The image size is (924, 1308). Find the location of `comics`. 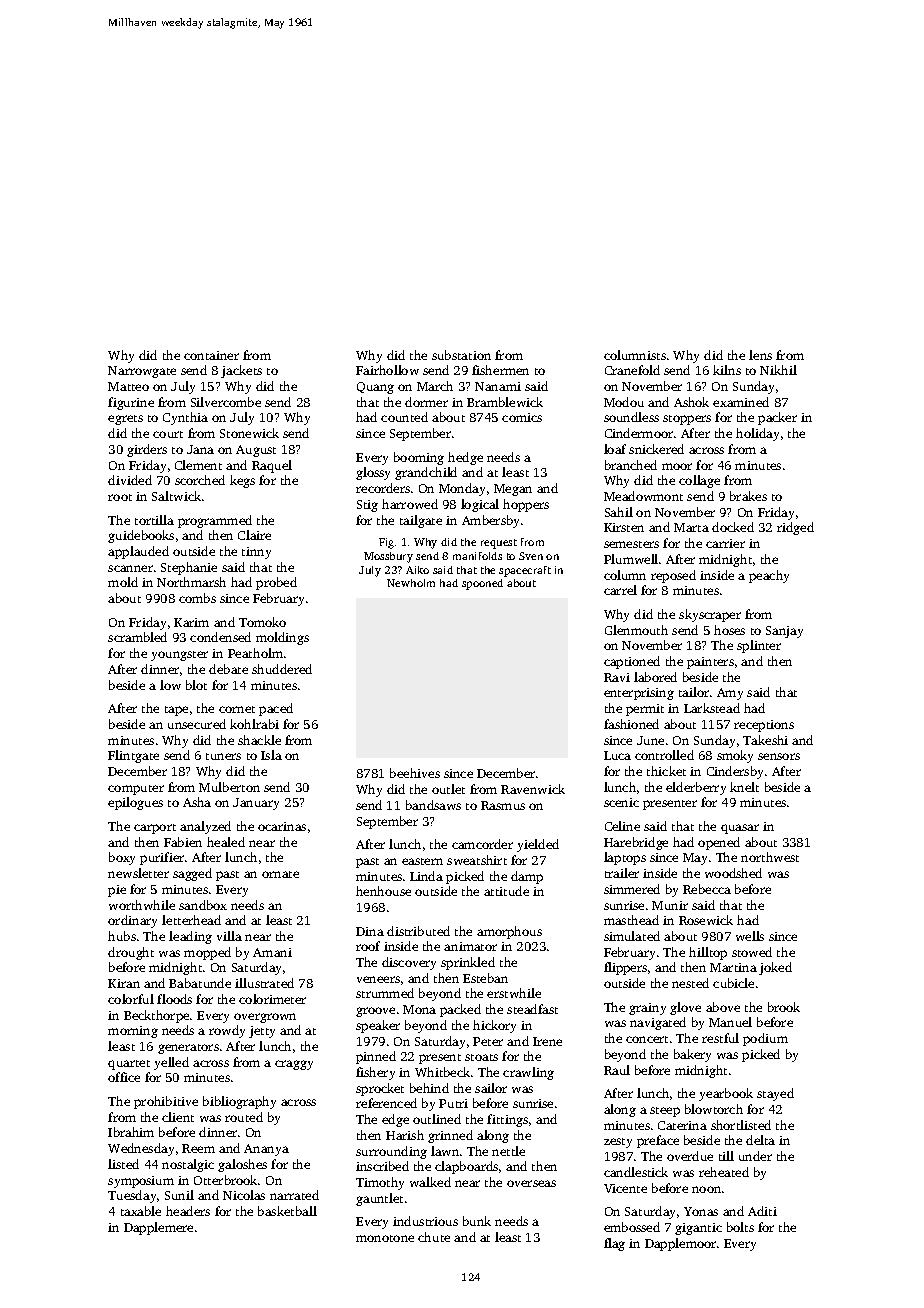

comics is located at coordinates (522, 417).
